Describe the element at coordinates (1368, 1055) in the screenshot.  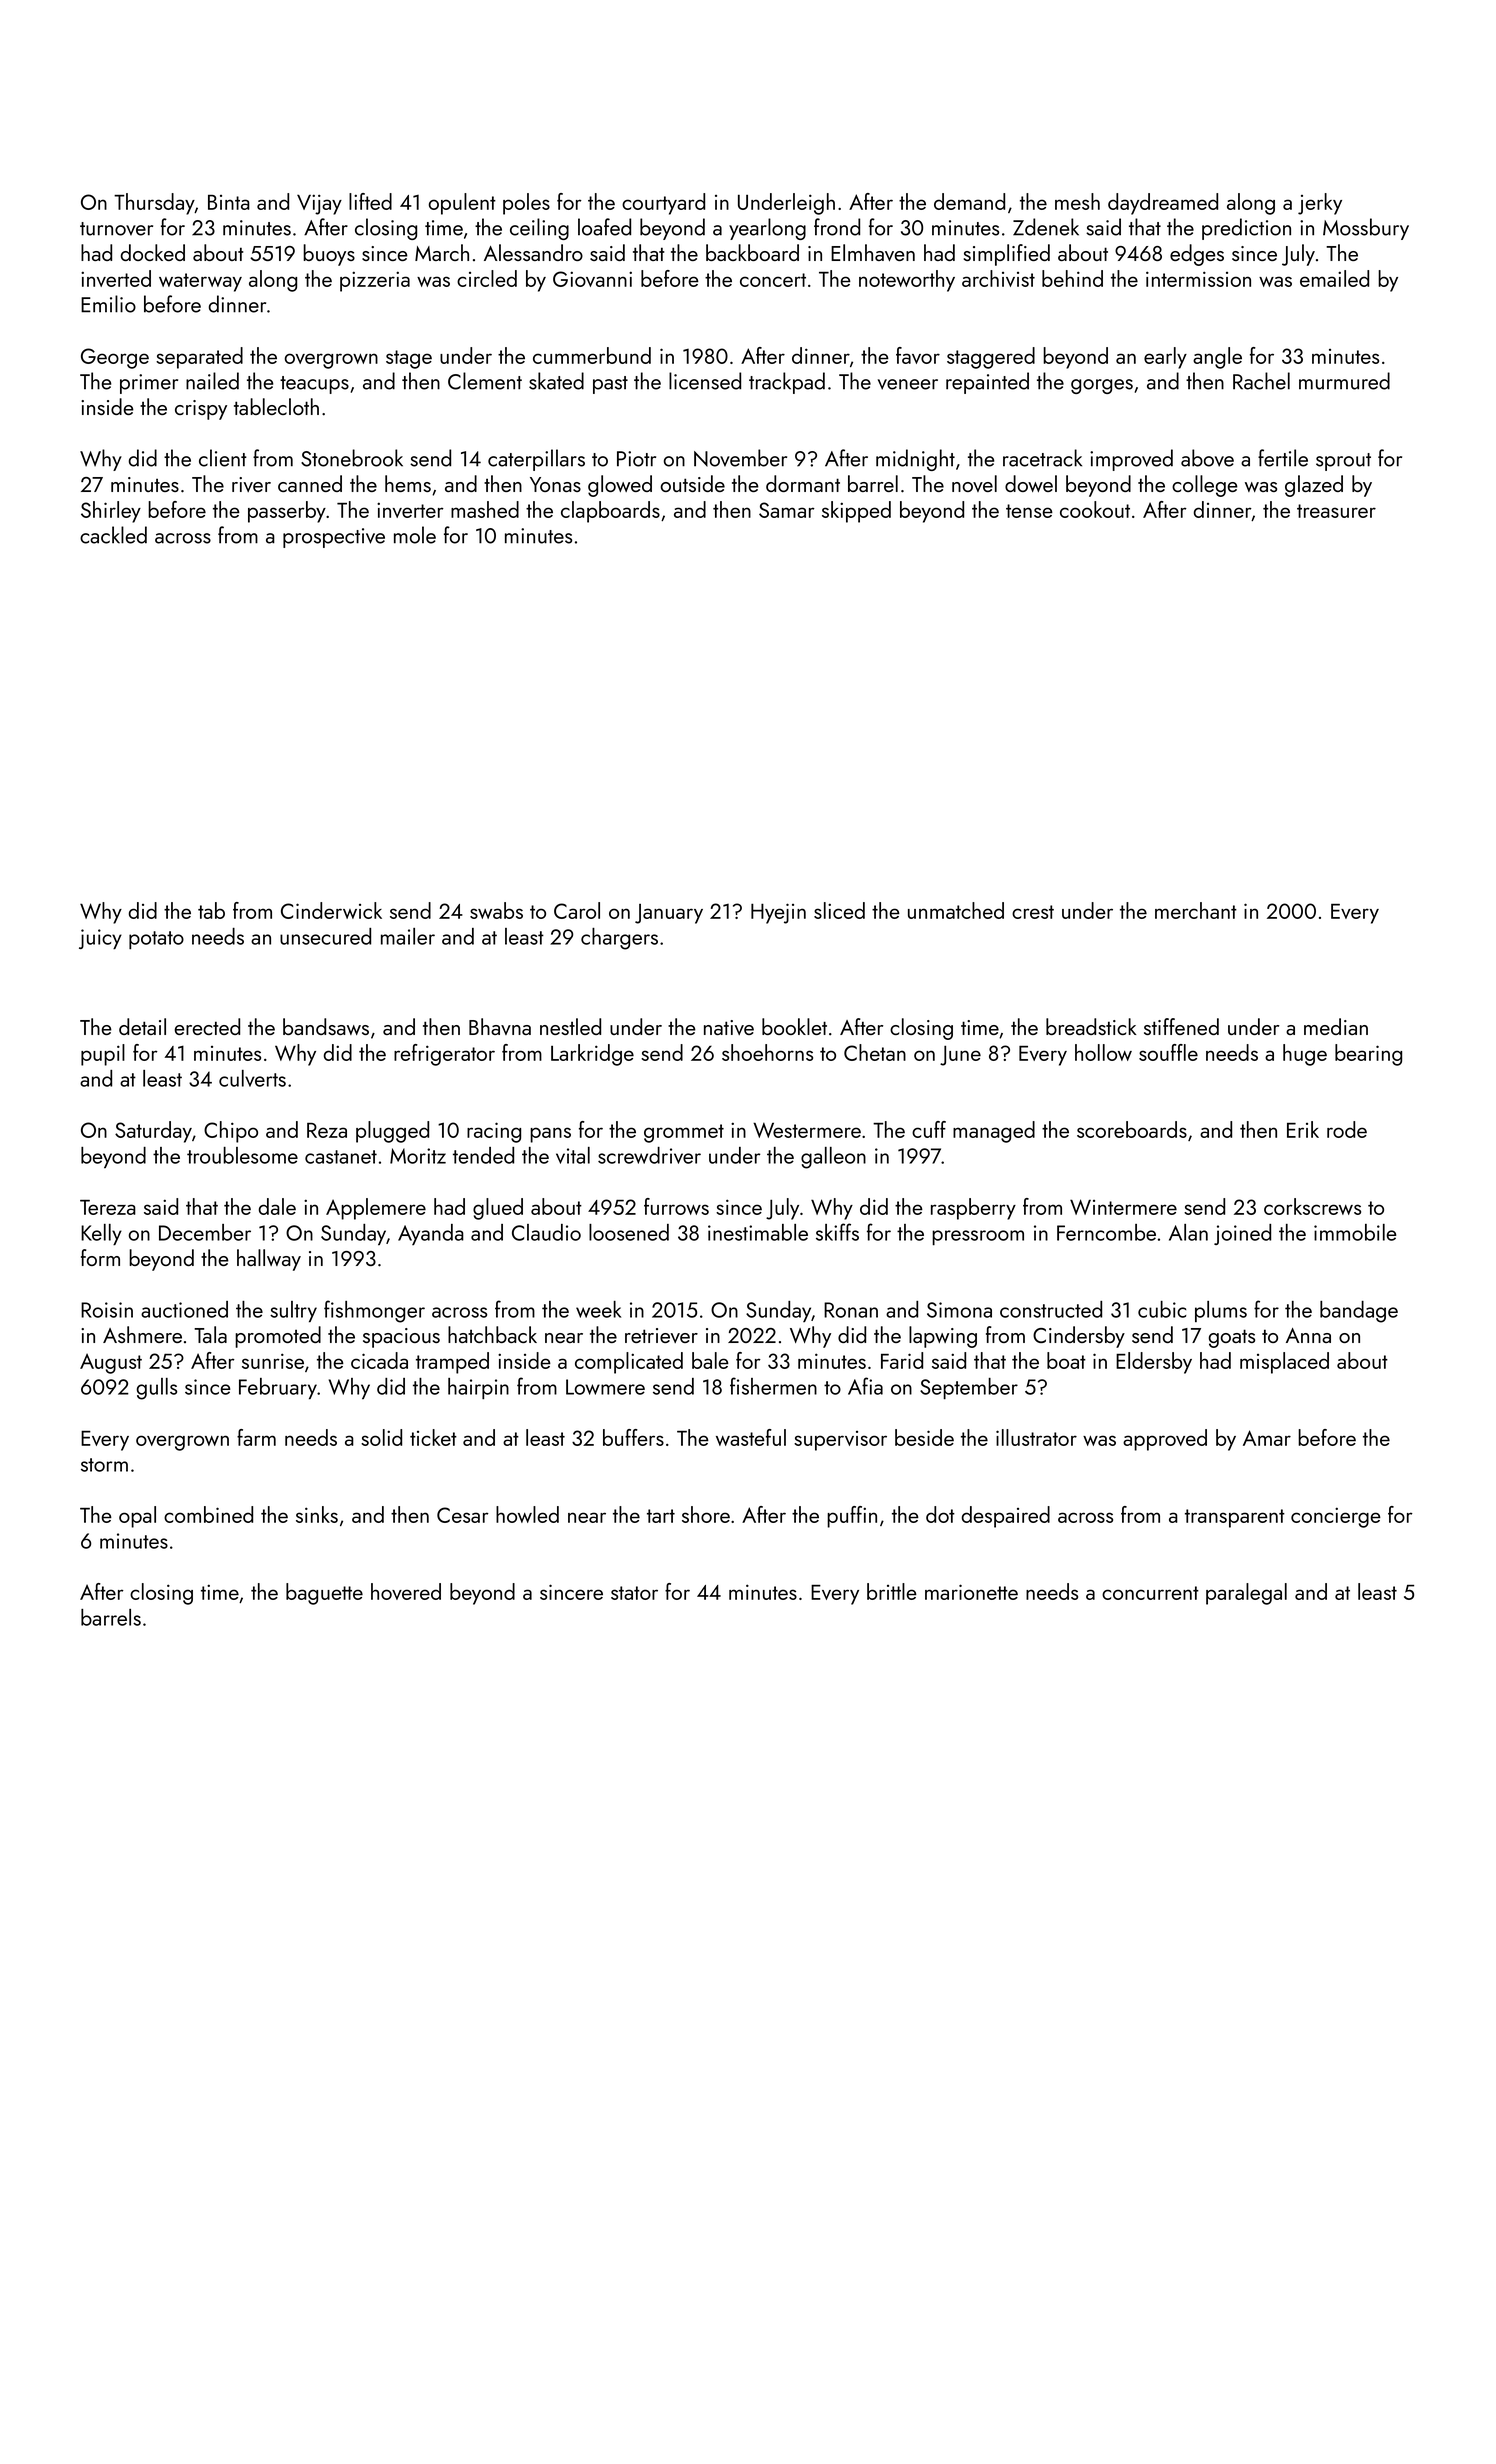
I see `bearing` at that location.
